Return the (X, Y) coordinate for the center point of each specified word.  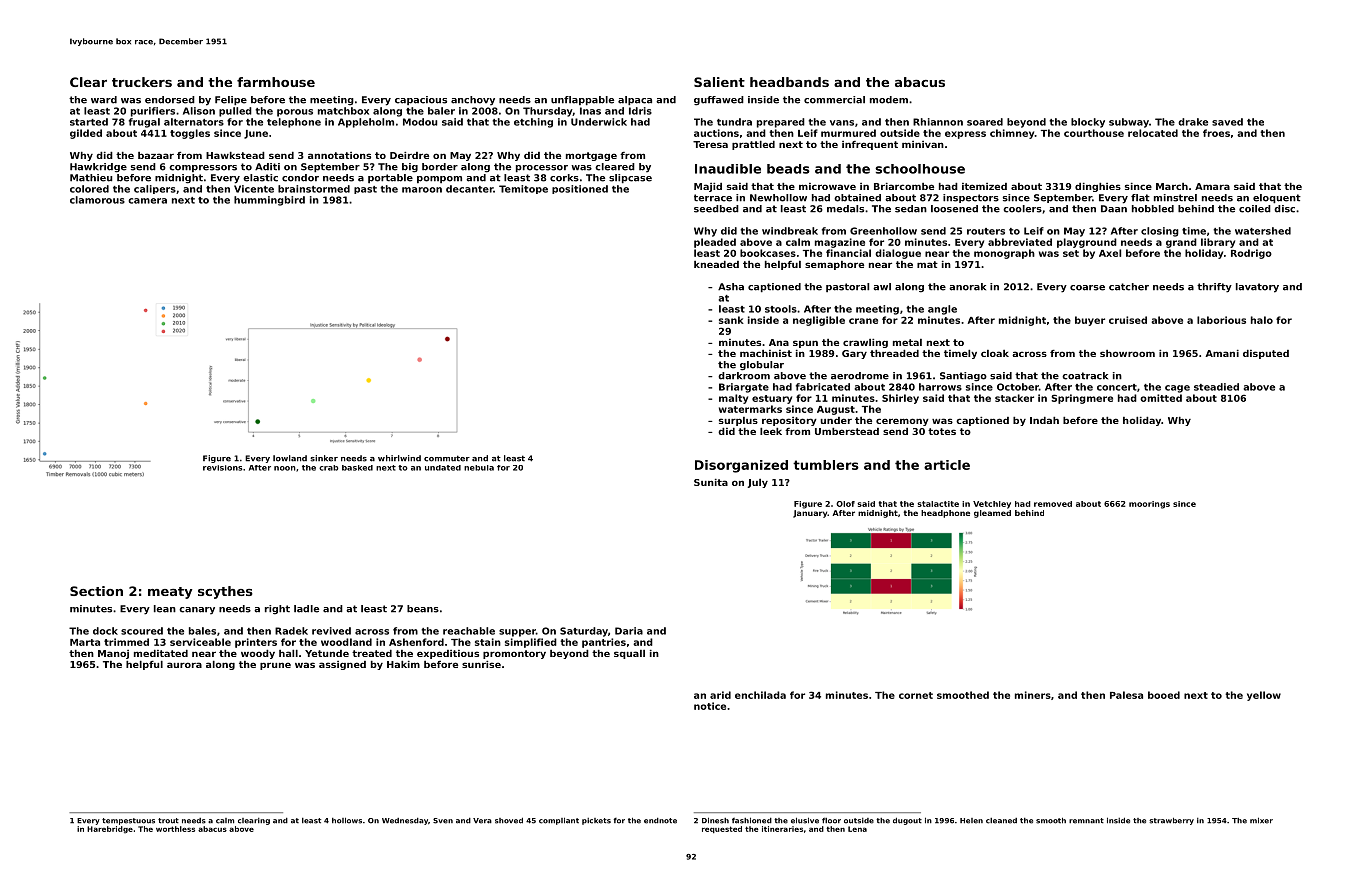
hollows (347, 820)
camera (147, 201)
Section (96, 591)
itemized (984, 186)
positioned (580, 189)
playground (1087, 243)
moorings (1149, 505)
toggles (190, 134)
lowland (290, 458)
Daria (629, 631)
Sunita (711, 482)
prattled (753, 145)
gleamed (992, 514)
